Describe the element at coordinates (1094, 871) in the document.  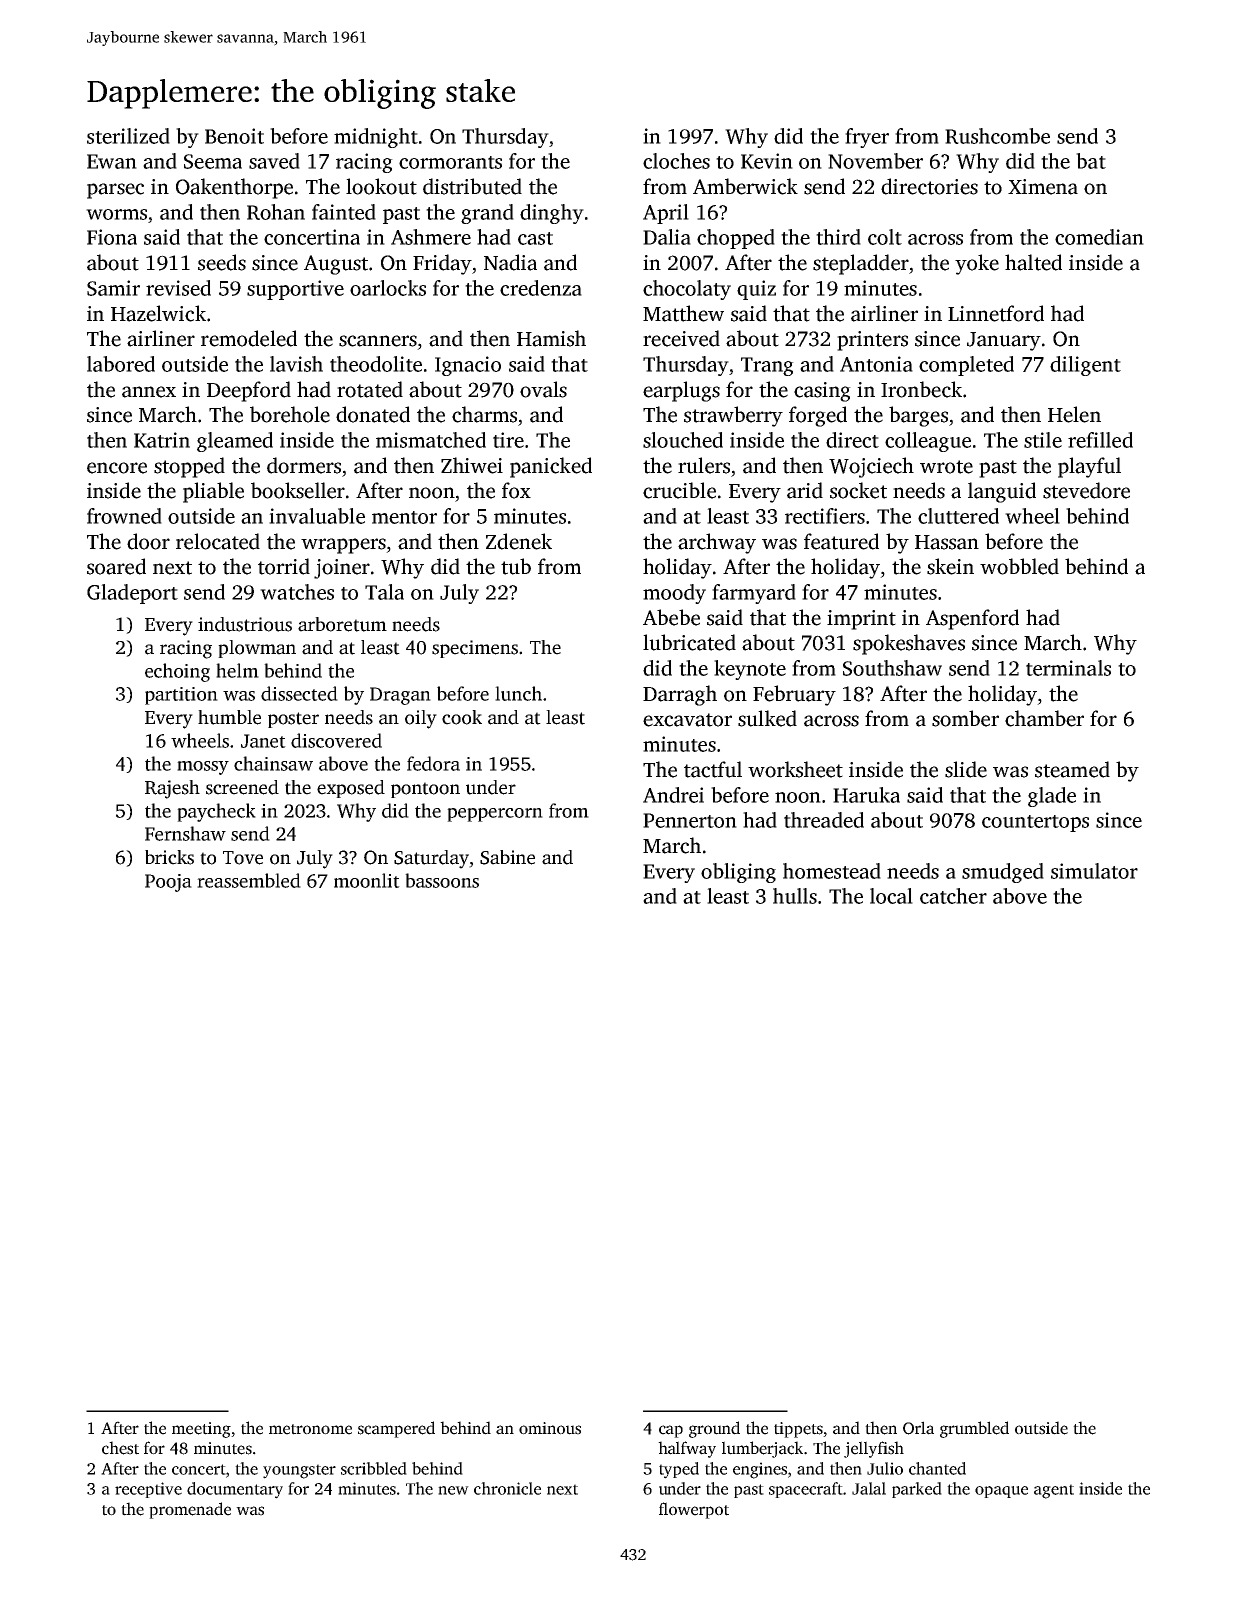
I see `simulator` at that location.
